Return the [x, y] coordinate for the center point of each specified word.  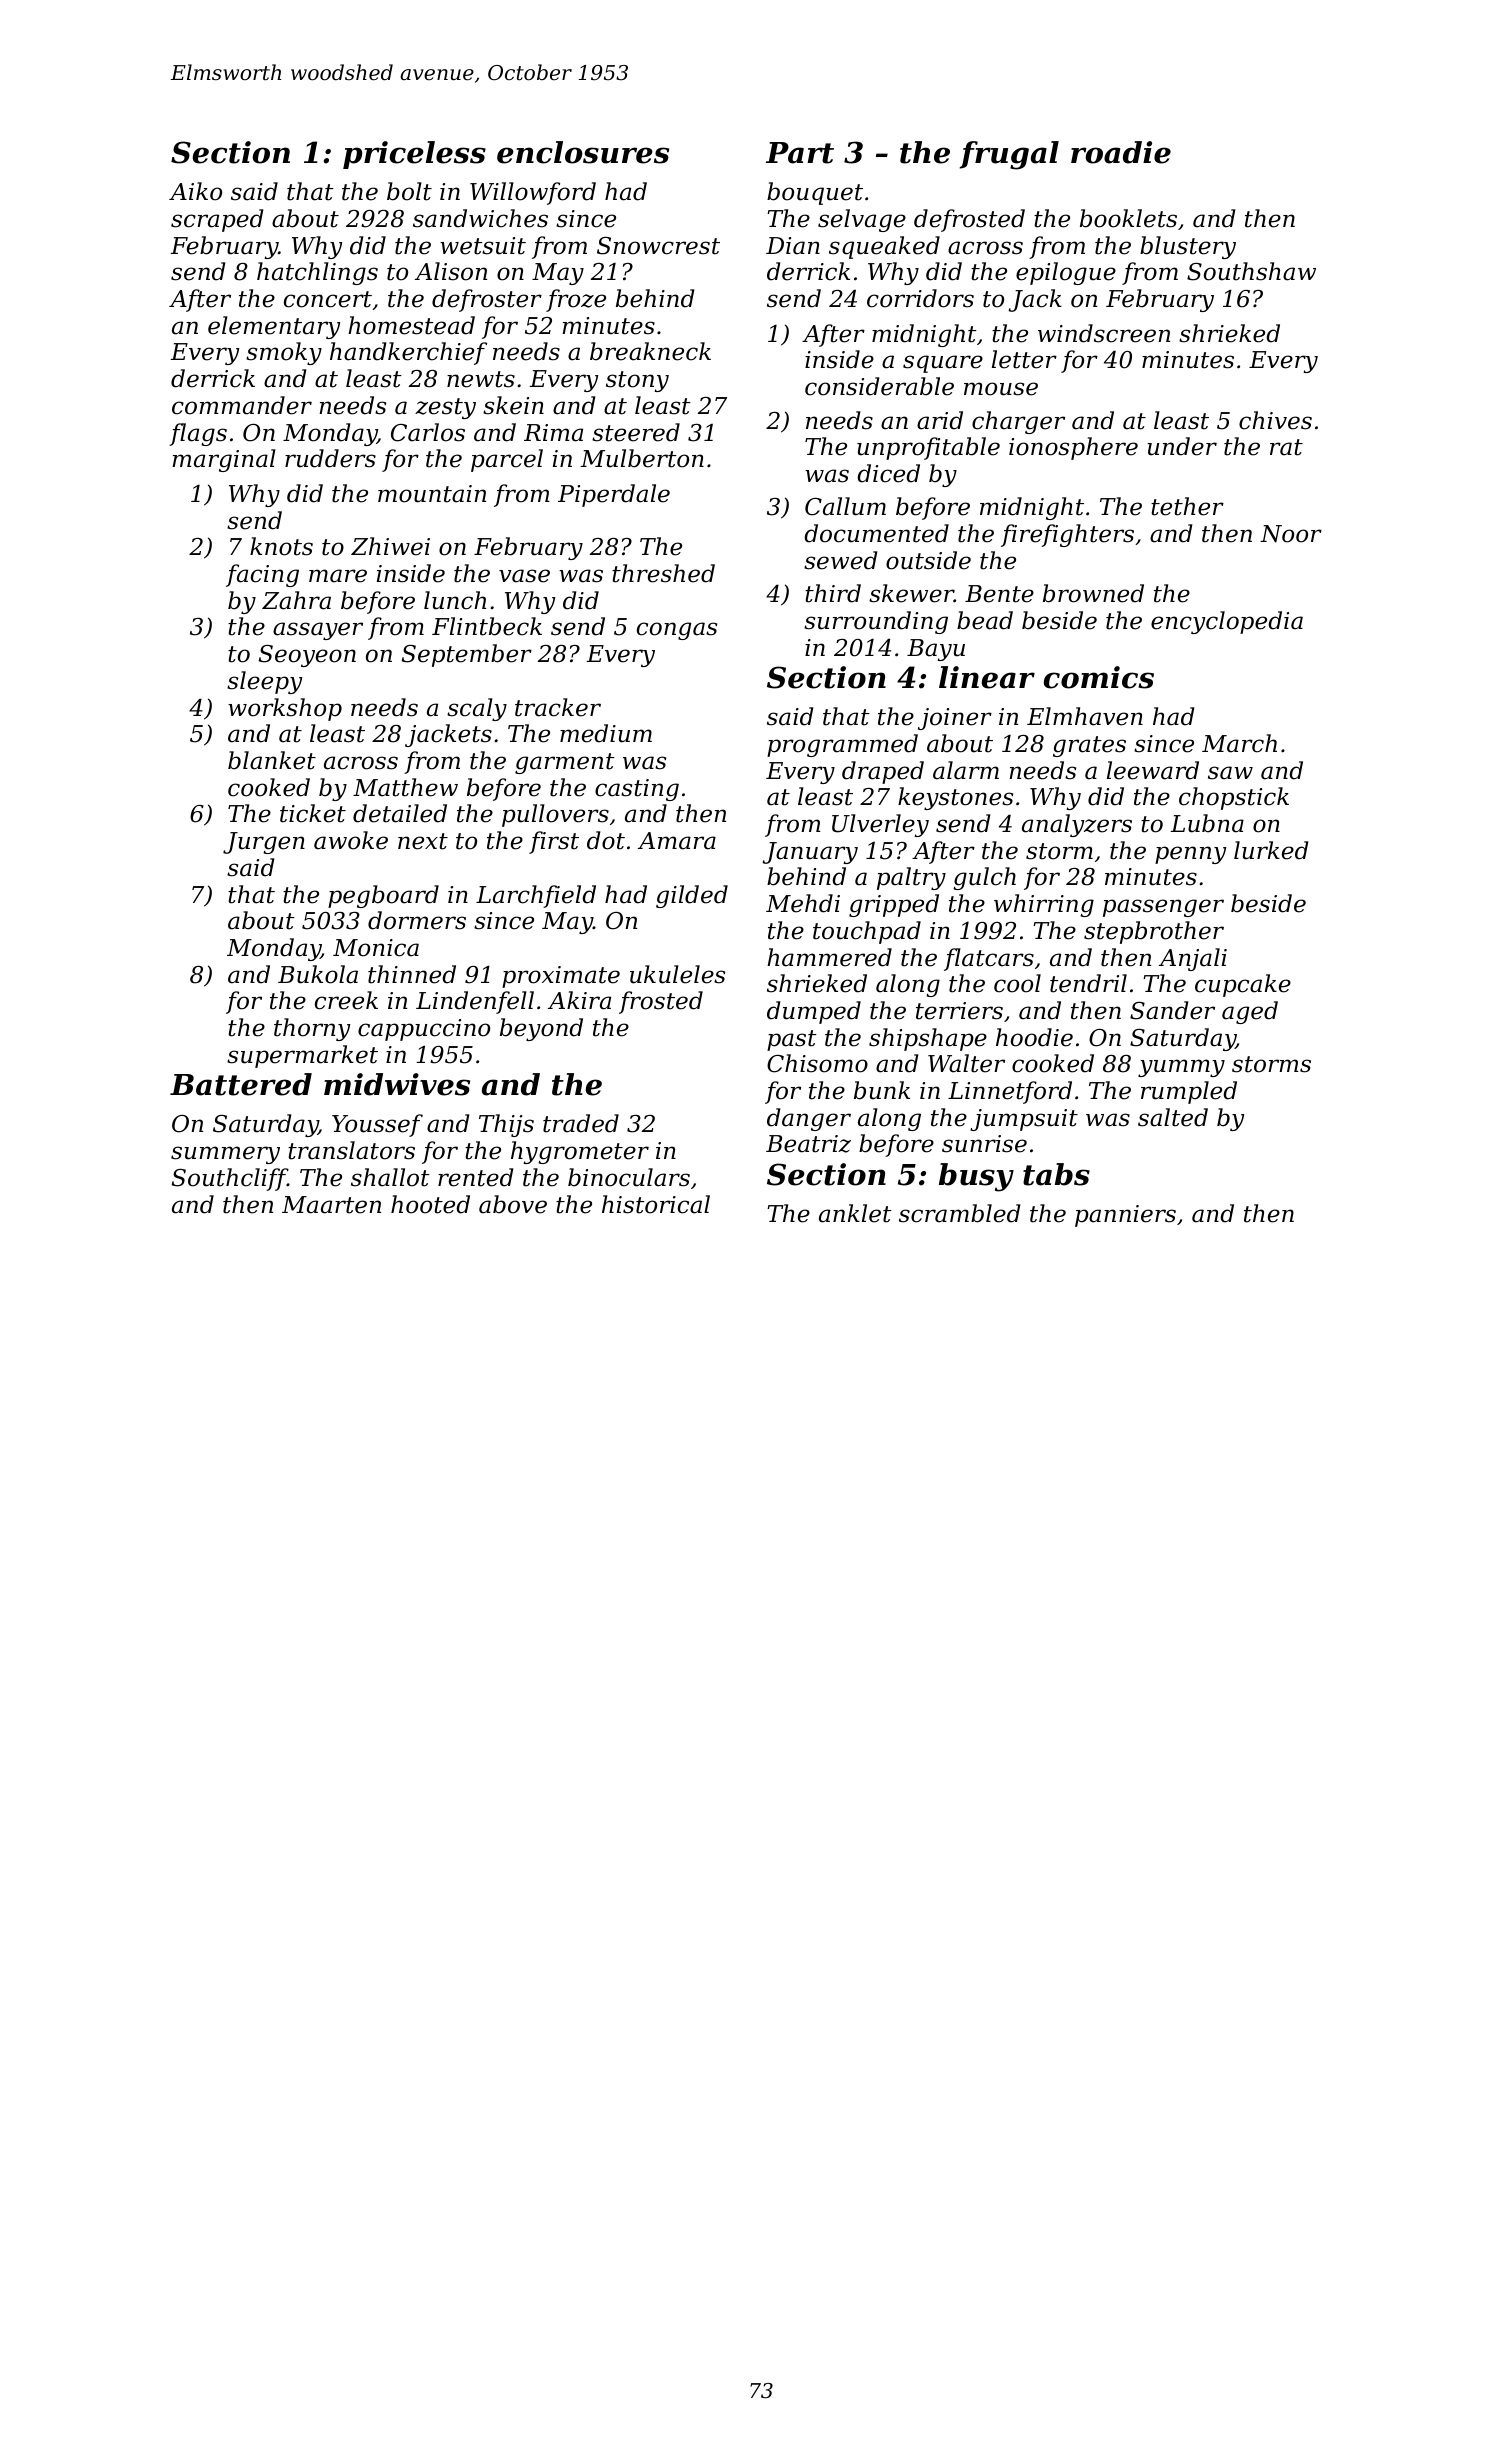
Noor [1291, 534]
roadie [1121, 152]
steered [636, 432]
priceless [414, 155]
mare [338, 576]
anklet [855, 1213]
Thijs [506, 1125]
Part [800, 153]
